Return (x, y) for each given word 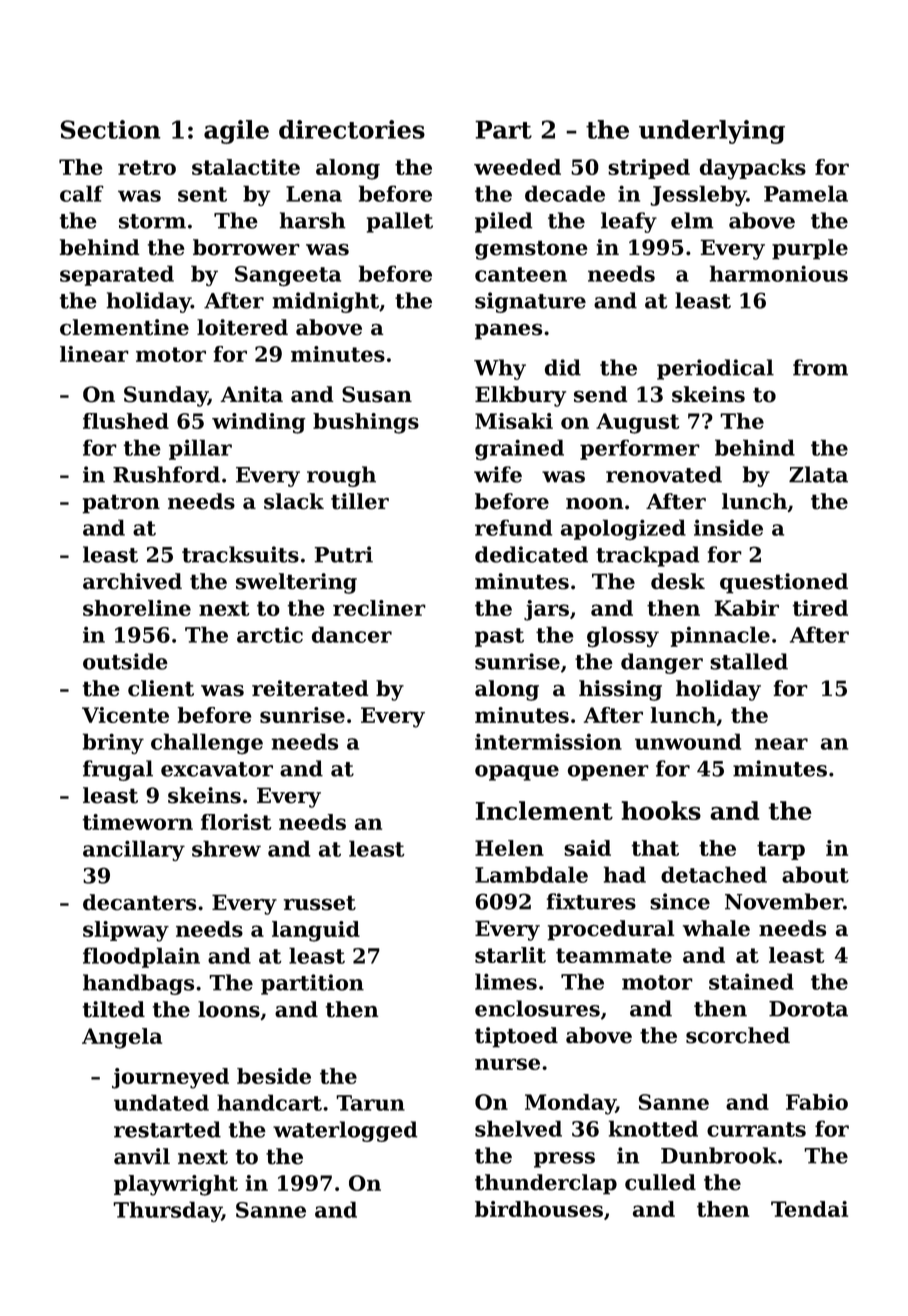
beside (274, 1076)
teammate (614, 955)
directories (352, 129)
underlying (712, 132)
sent (202, 194)
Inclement (544, 810)
